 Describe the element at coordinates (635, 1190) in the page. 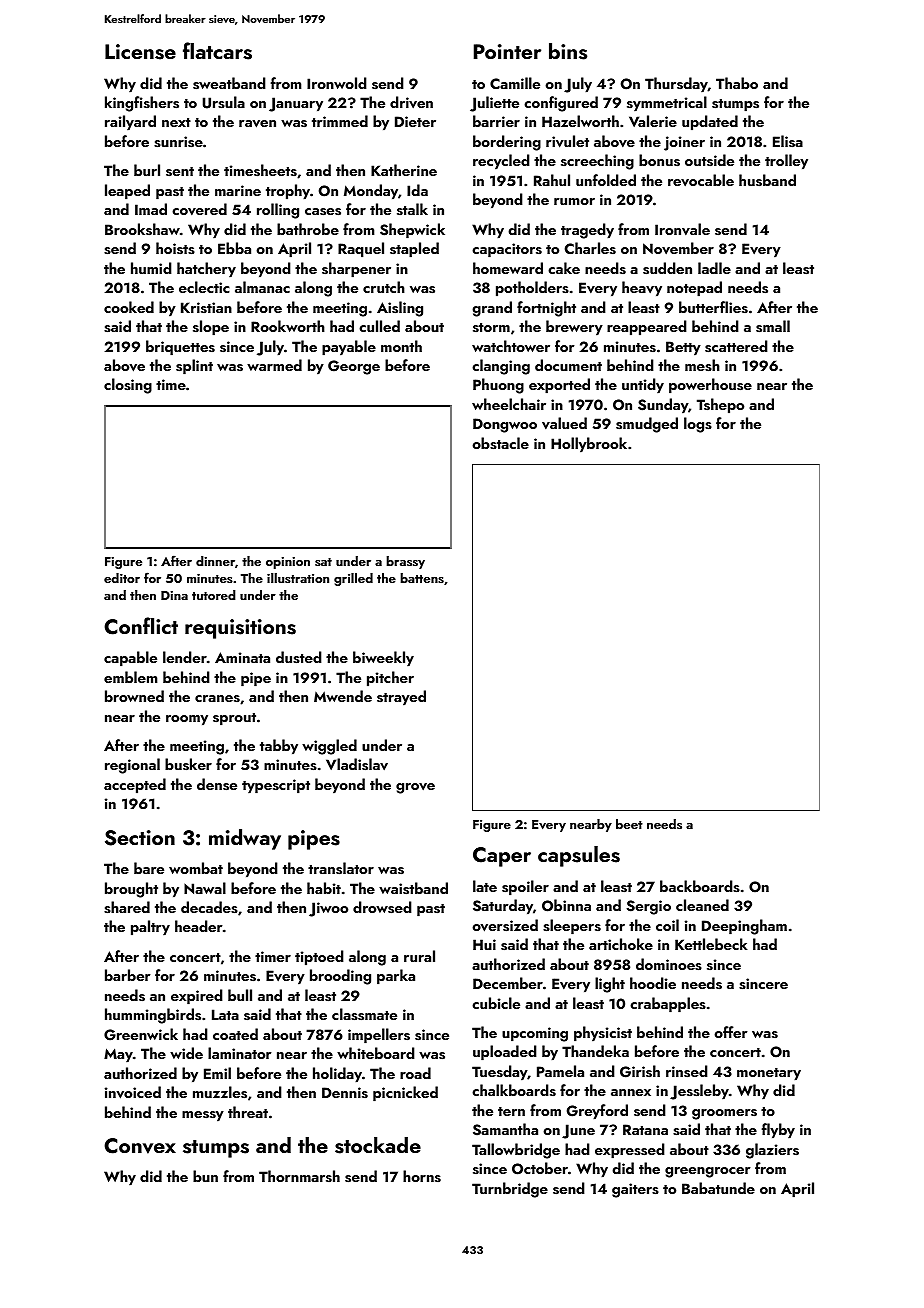

I see `gaiters` at that location.
